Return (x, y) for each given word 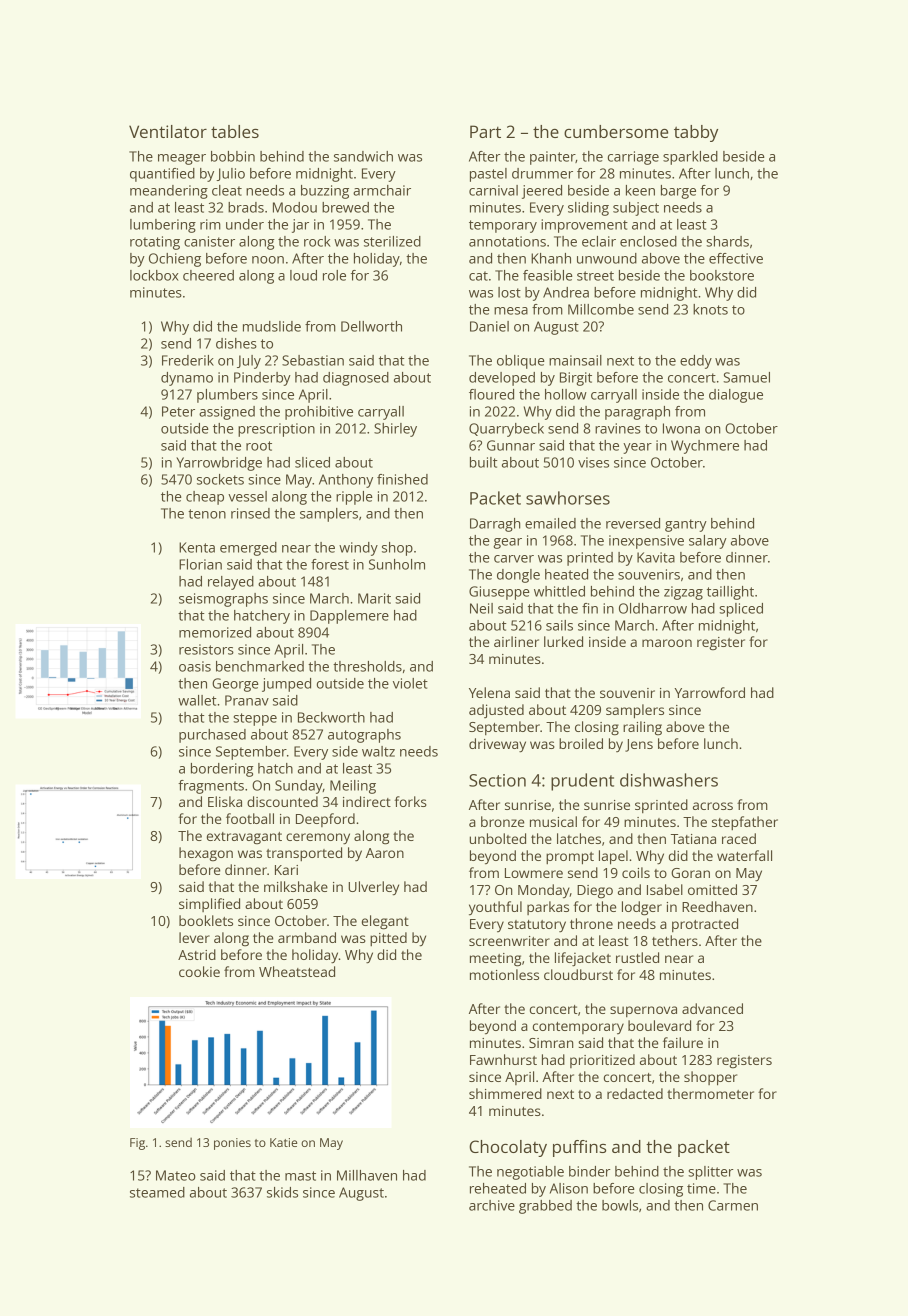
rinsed (250, 513)
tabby (696, 133)
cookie (199, 971)
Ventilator (168, 131)
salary (708, 542)
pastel (488, 175)
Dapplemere (349, 617)
